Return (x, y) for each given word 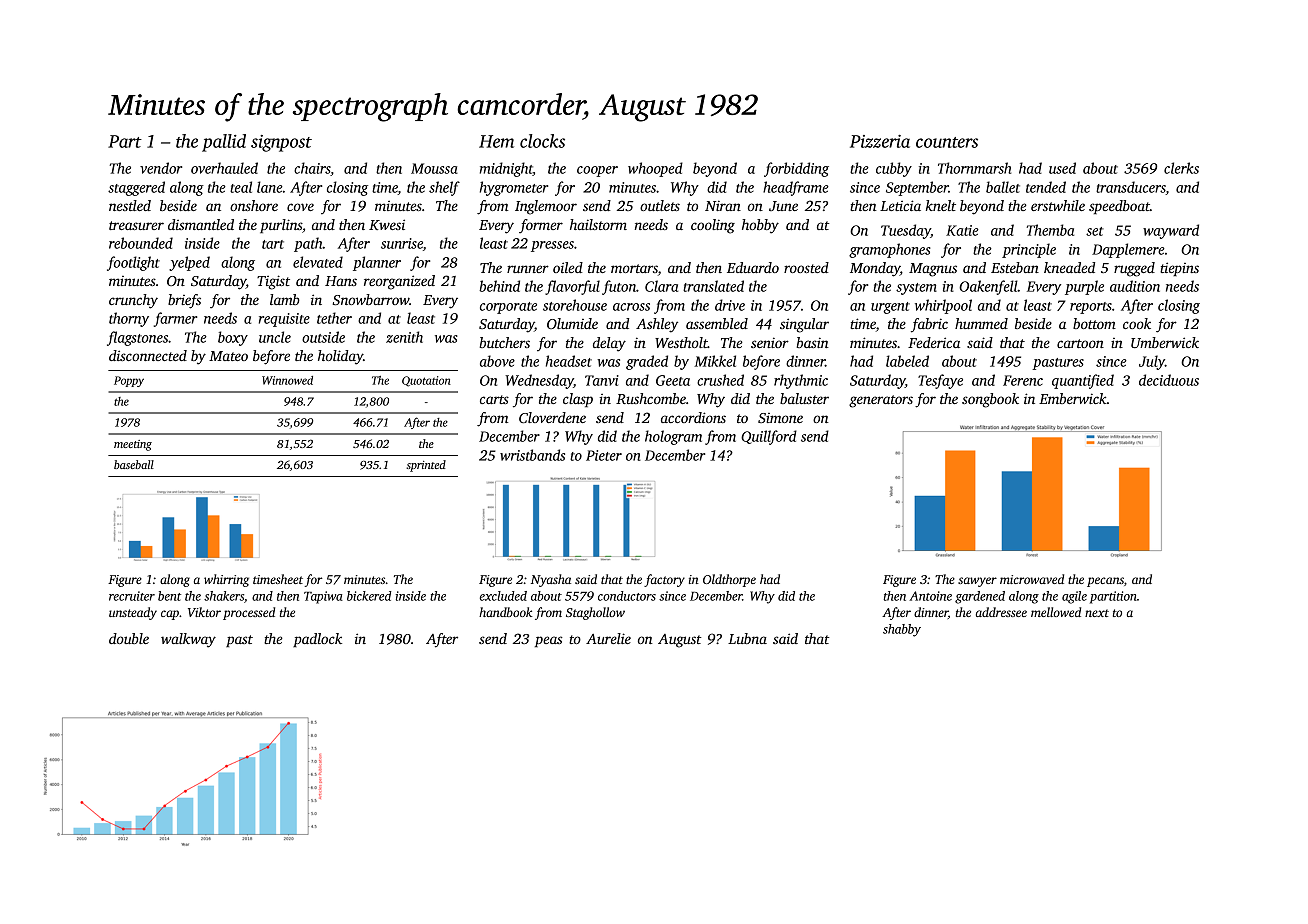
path (308, 244)
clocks (542, 141)
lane (270, 187)
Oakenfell (988, 287)
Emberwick (1073, 398)
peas (549, 641)
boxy (233, 338)
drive (730, 305)
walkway (188, 640)
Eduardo (753, 267)
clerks (1181, 168)
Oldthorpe (729, 580)
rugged (1134, 269)
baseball (134, 464)
